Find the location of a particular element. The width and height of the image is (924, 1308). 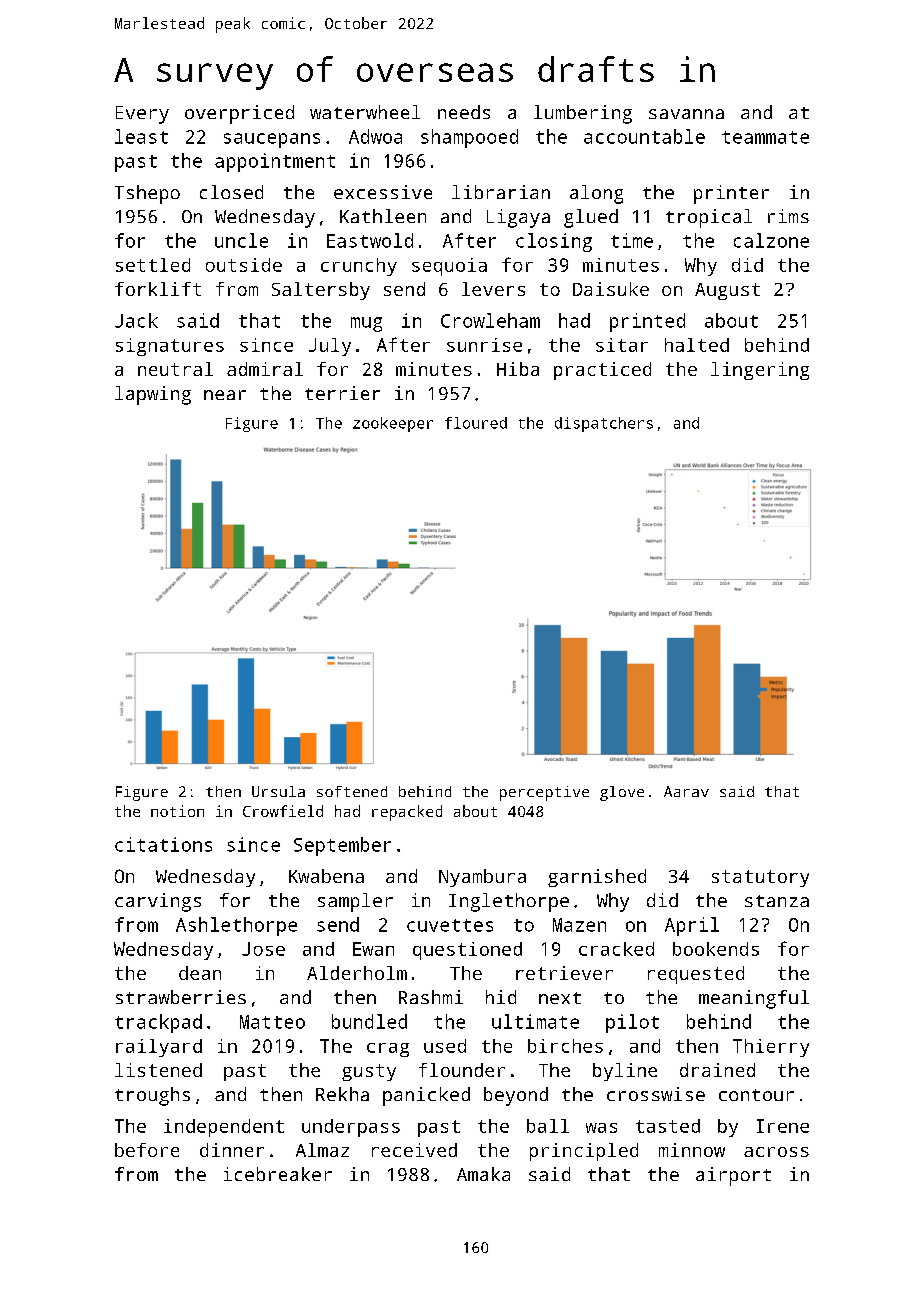

perceptive is located at coordinates (544, 793).
